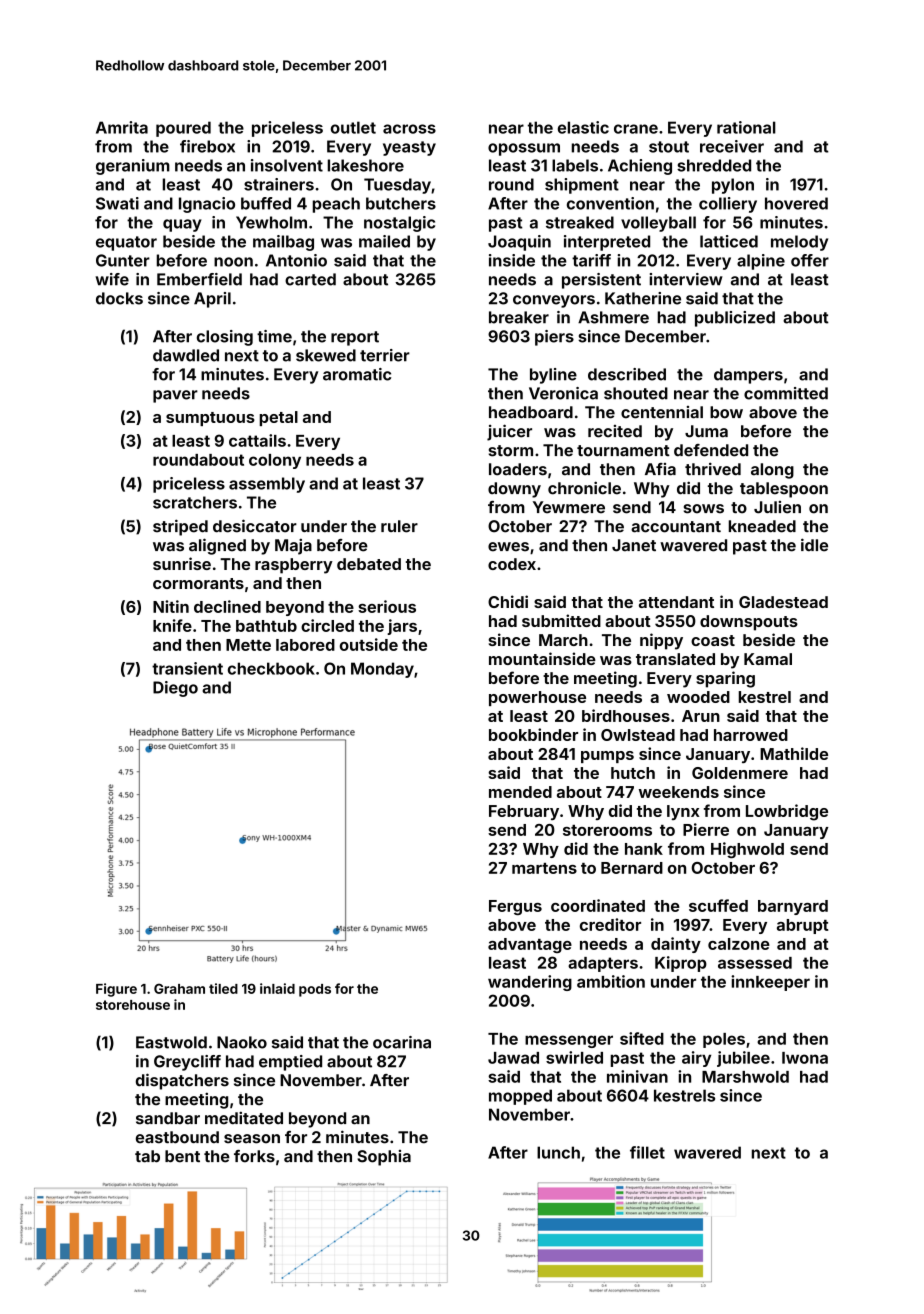  Describe the element at coordinates (175, 689) in the document. I see `Diego` at that location.
